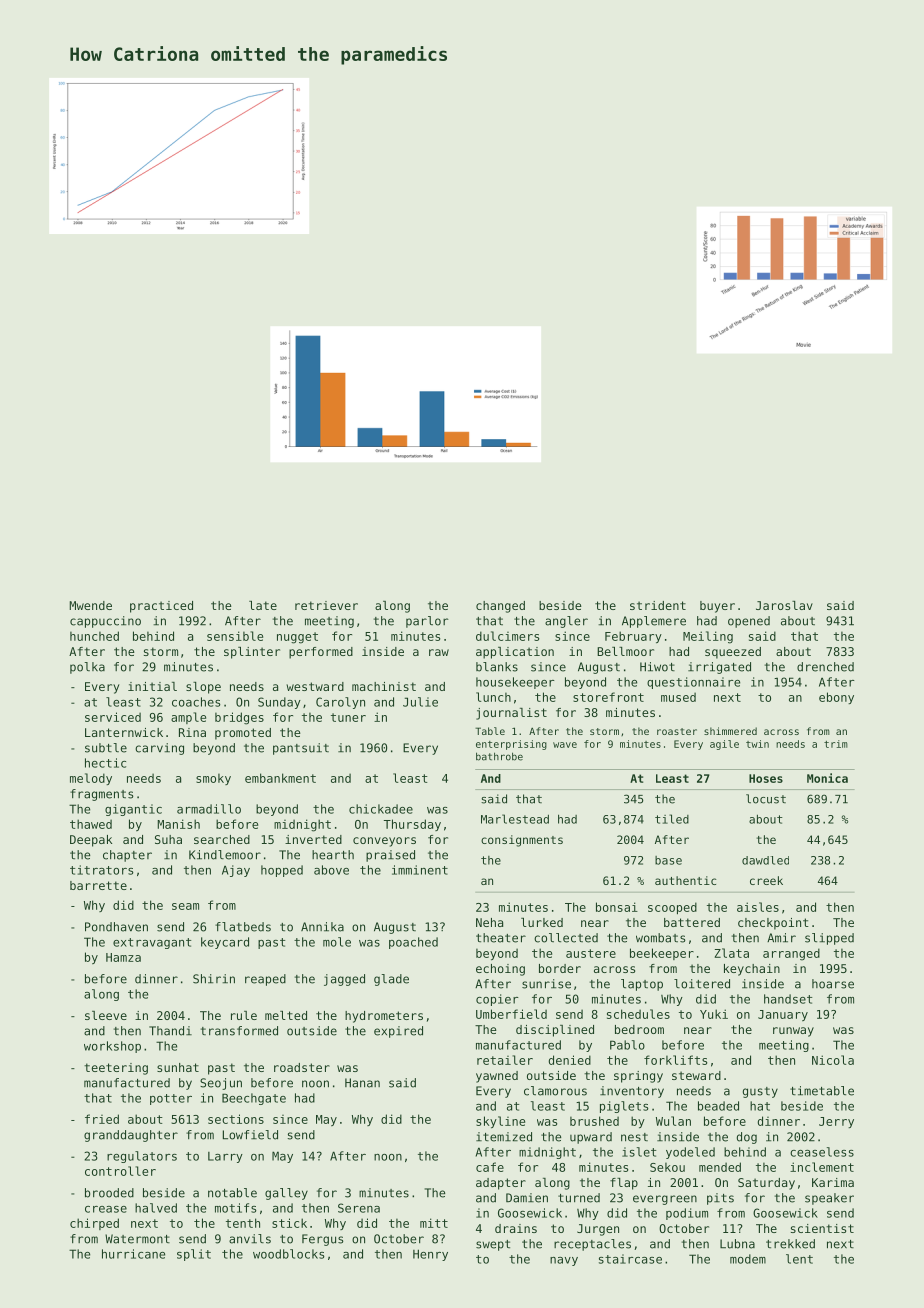  I want to click on retriever, so click(326, 605).
